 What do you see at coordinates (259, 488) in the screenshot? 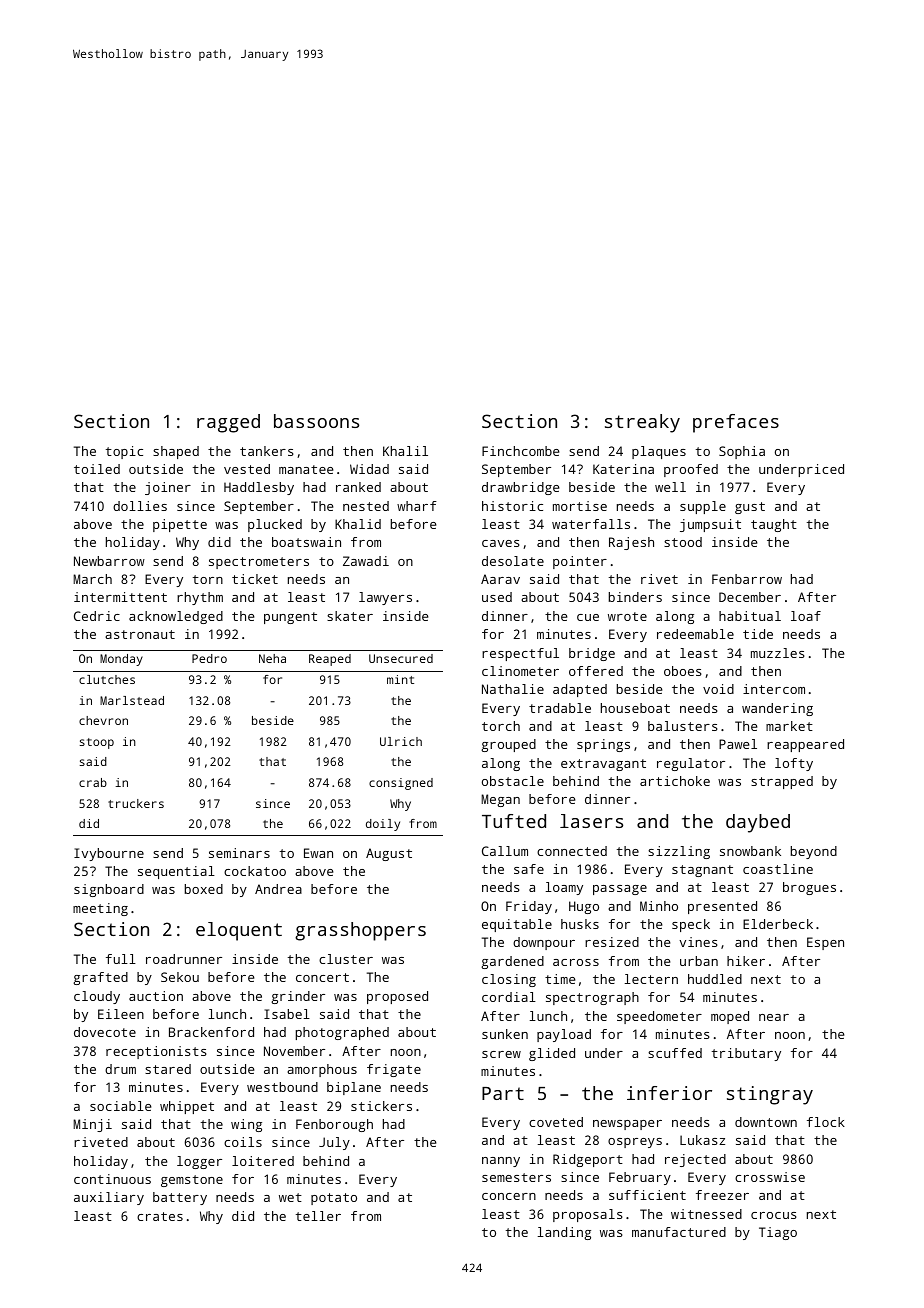
I see `Haddlesby` at bounding box center [259, 488].
